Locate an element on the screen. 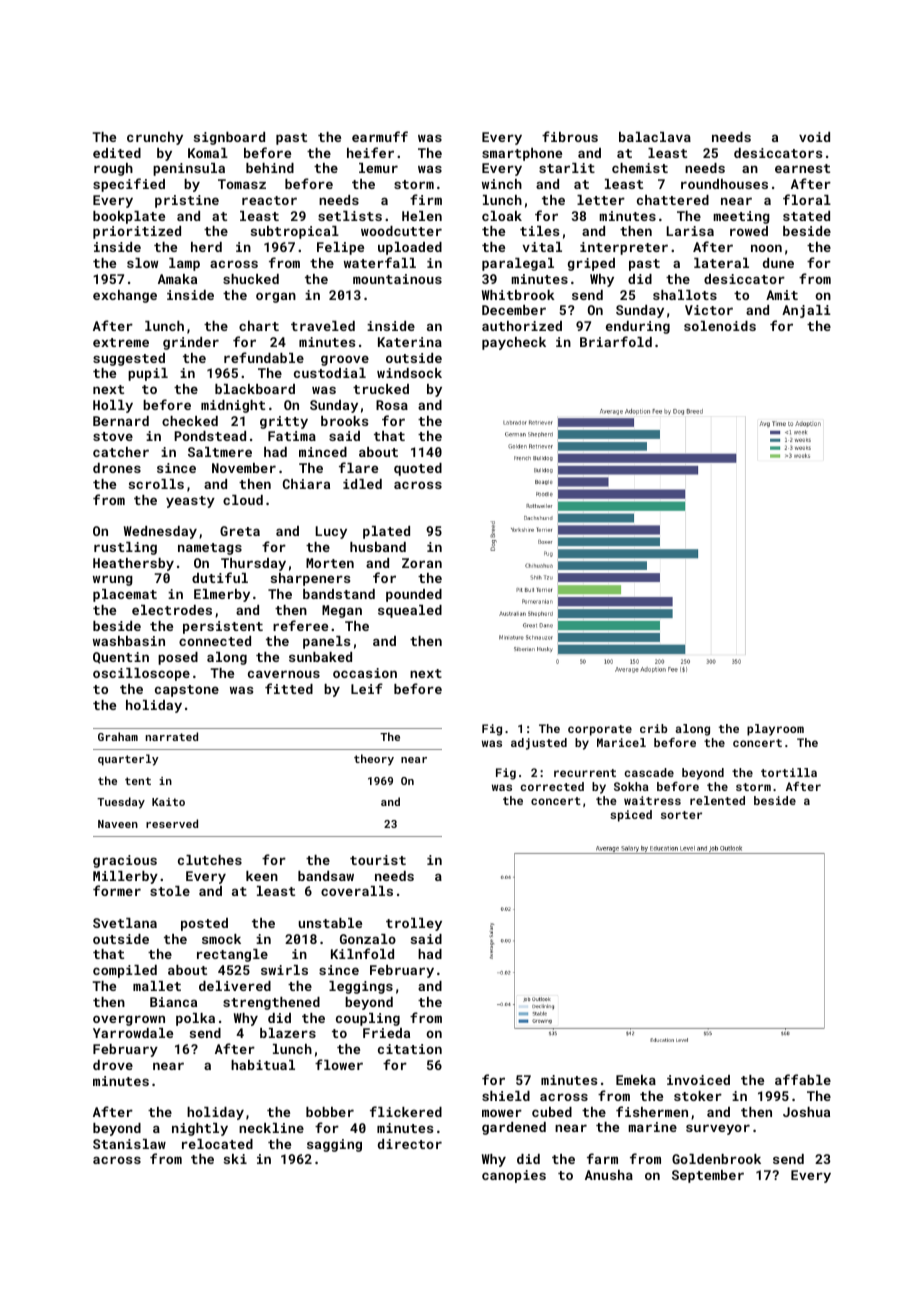 The width and height of the screenshot is (924, 1308). groove is located at coordinates (345, 360).
